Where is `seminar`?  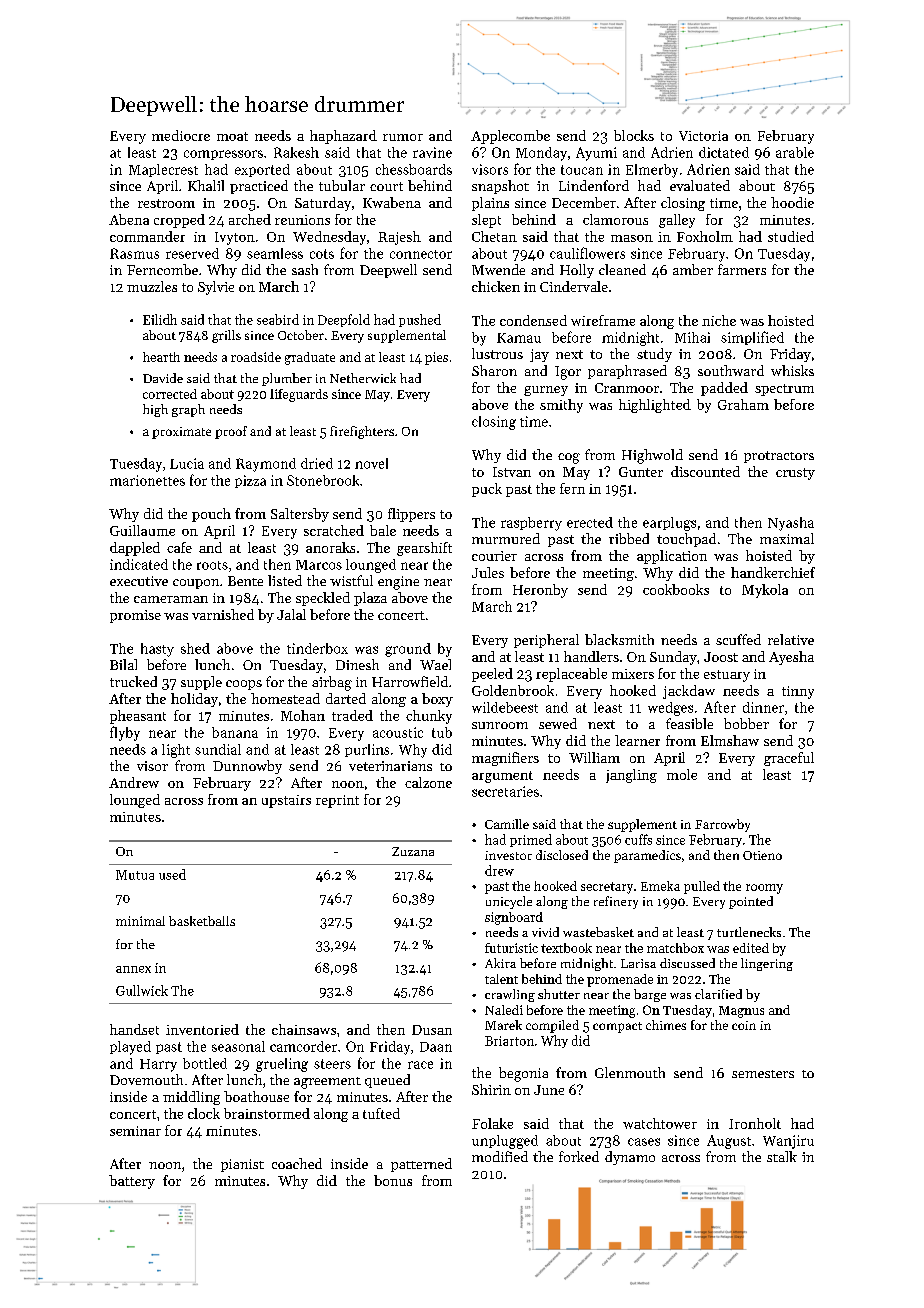
seminar is located at coordinates (135, 1131).
